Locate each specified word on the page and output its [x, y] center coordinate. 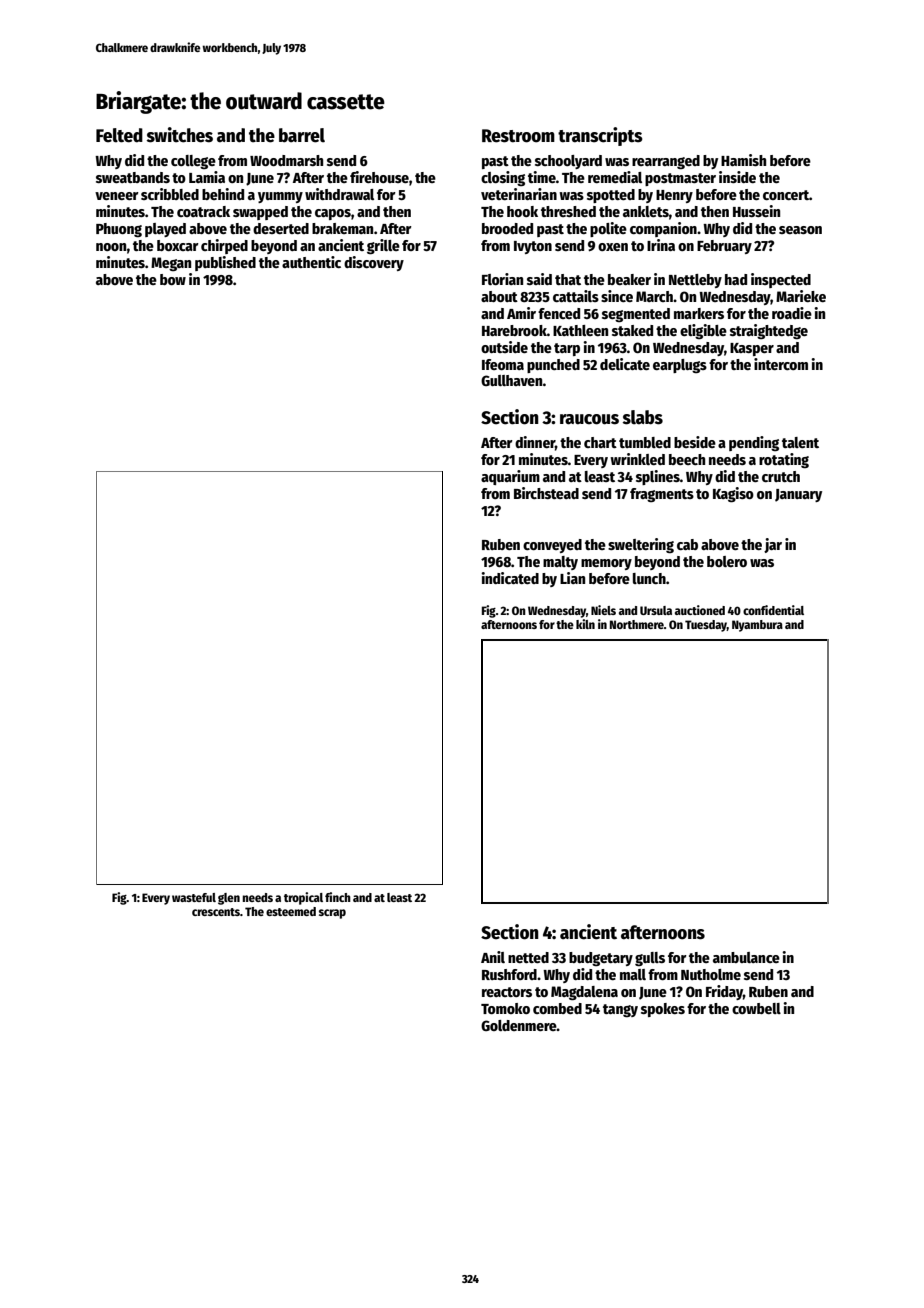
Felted [119, 135]
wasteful [194, 897]
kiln [585, 624]
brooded [507, 228]
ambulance [746, 957]
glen [229, 899]
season [800, 230]
